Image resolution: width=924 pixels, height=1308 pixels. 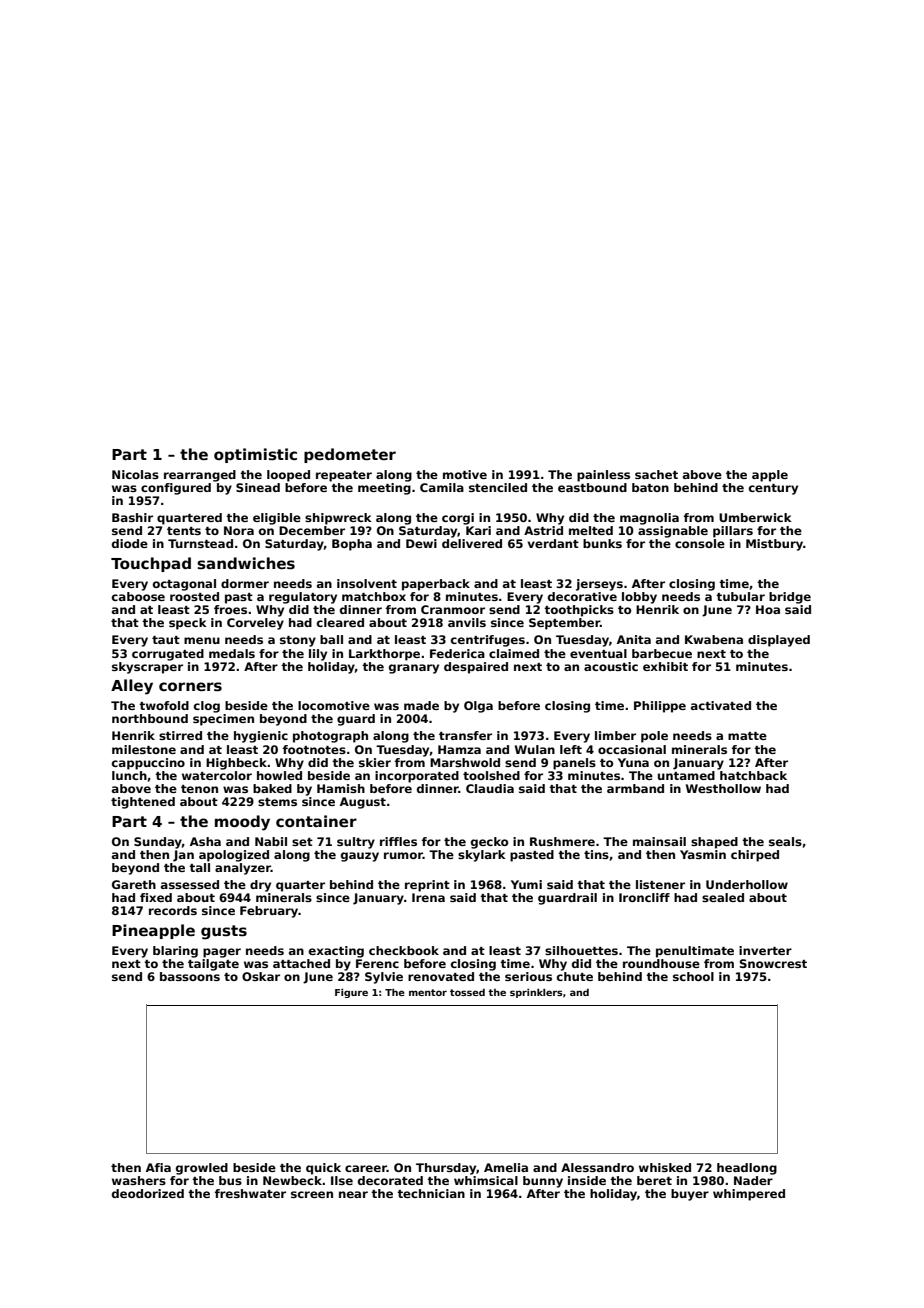 I want to click on seals, so click(x=785, y=841).
